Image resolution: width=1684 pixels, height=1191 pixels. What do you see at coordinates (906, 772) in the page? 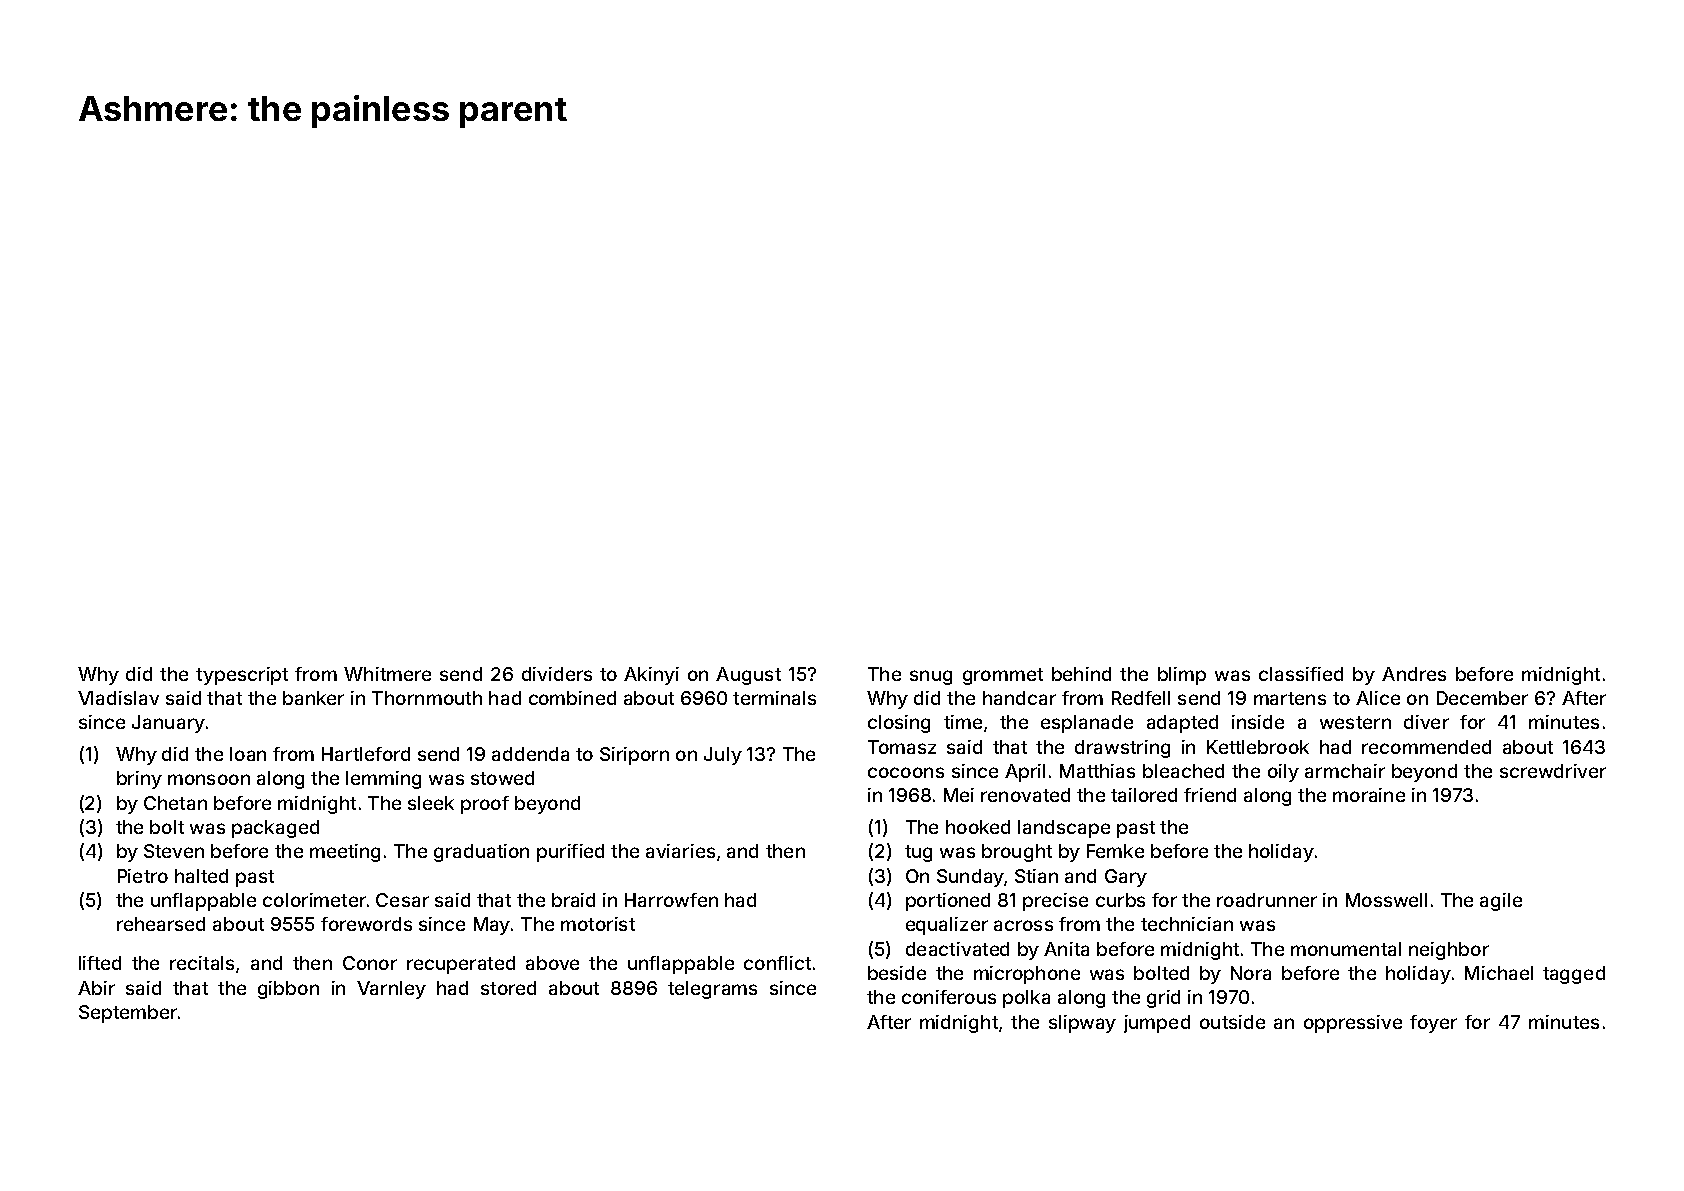
I see `cocoons` at bounding box center [906, 772].
